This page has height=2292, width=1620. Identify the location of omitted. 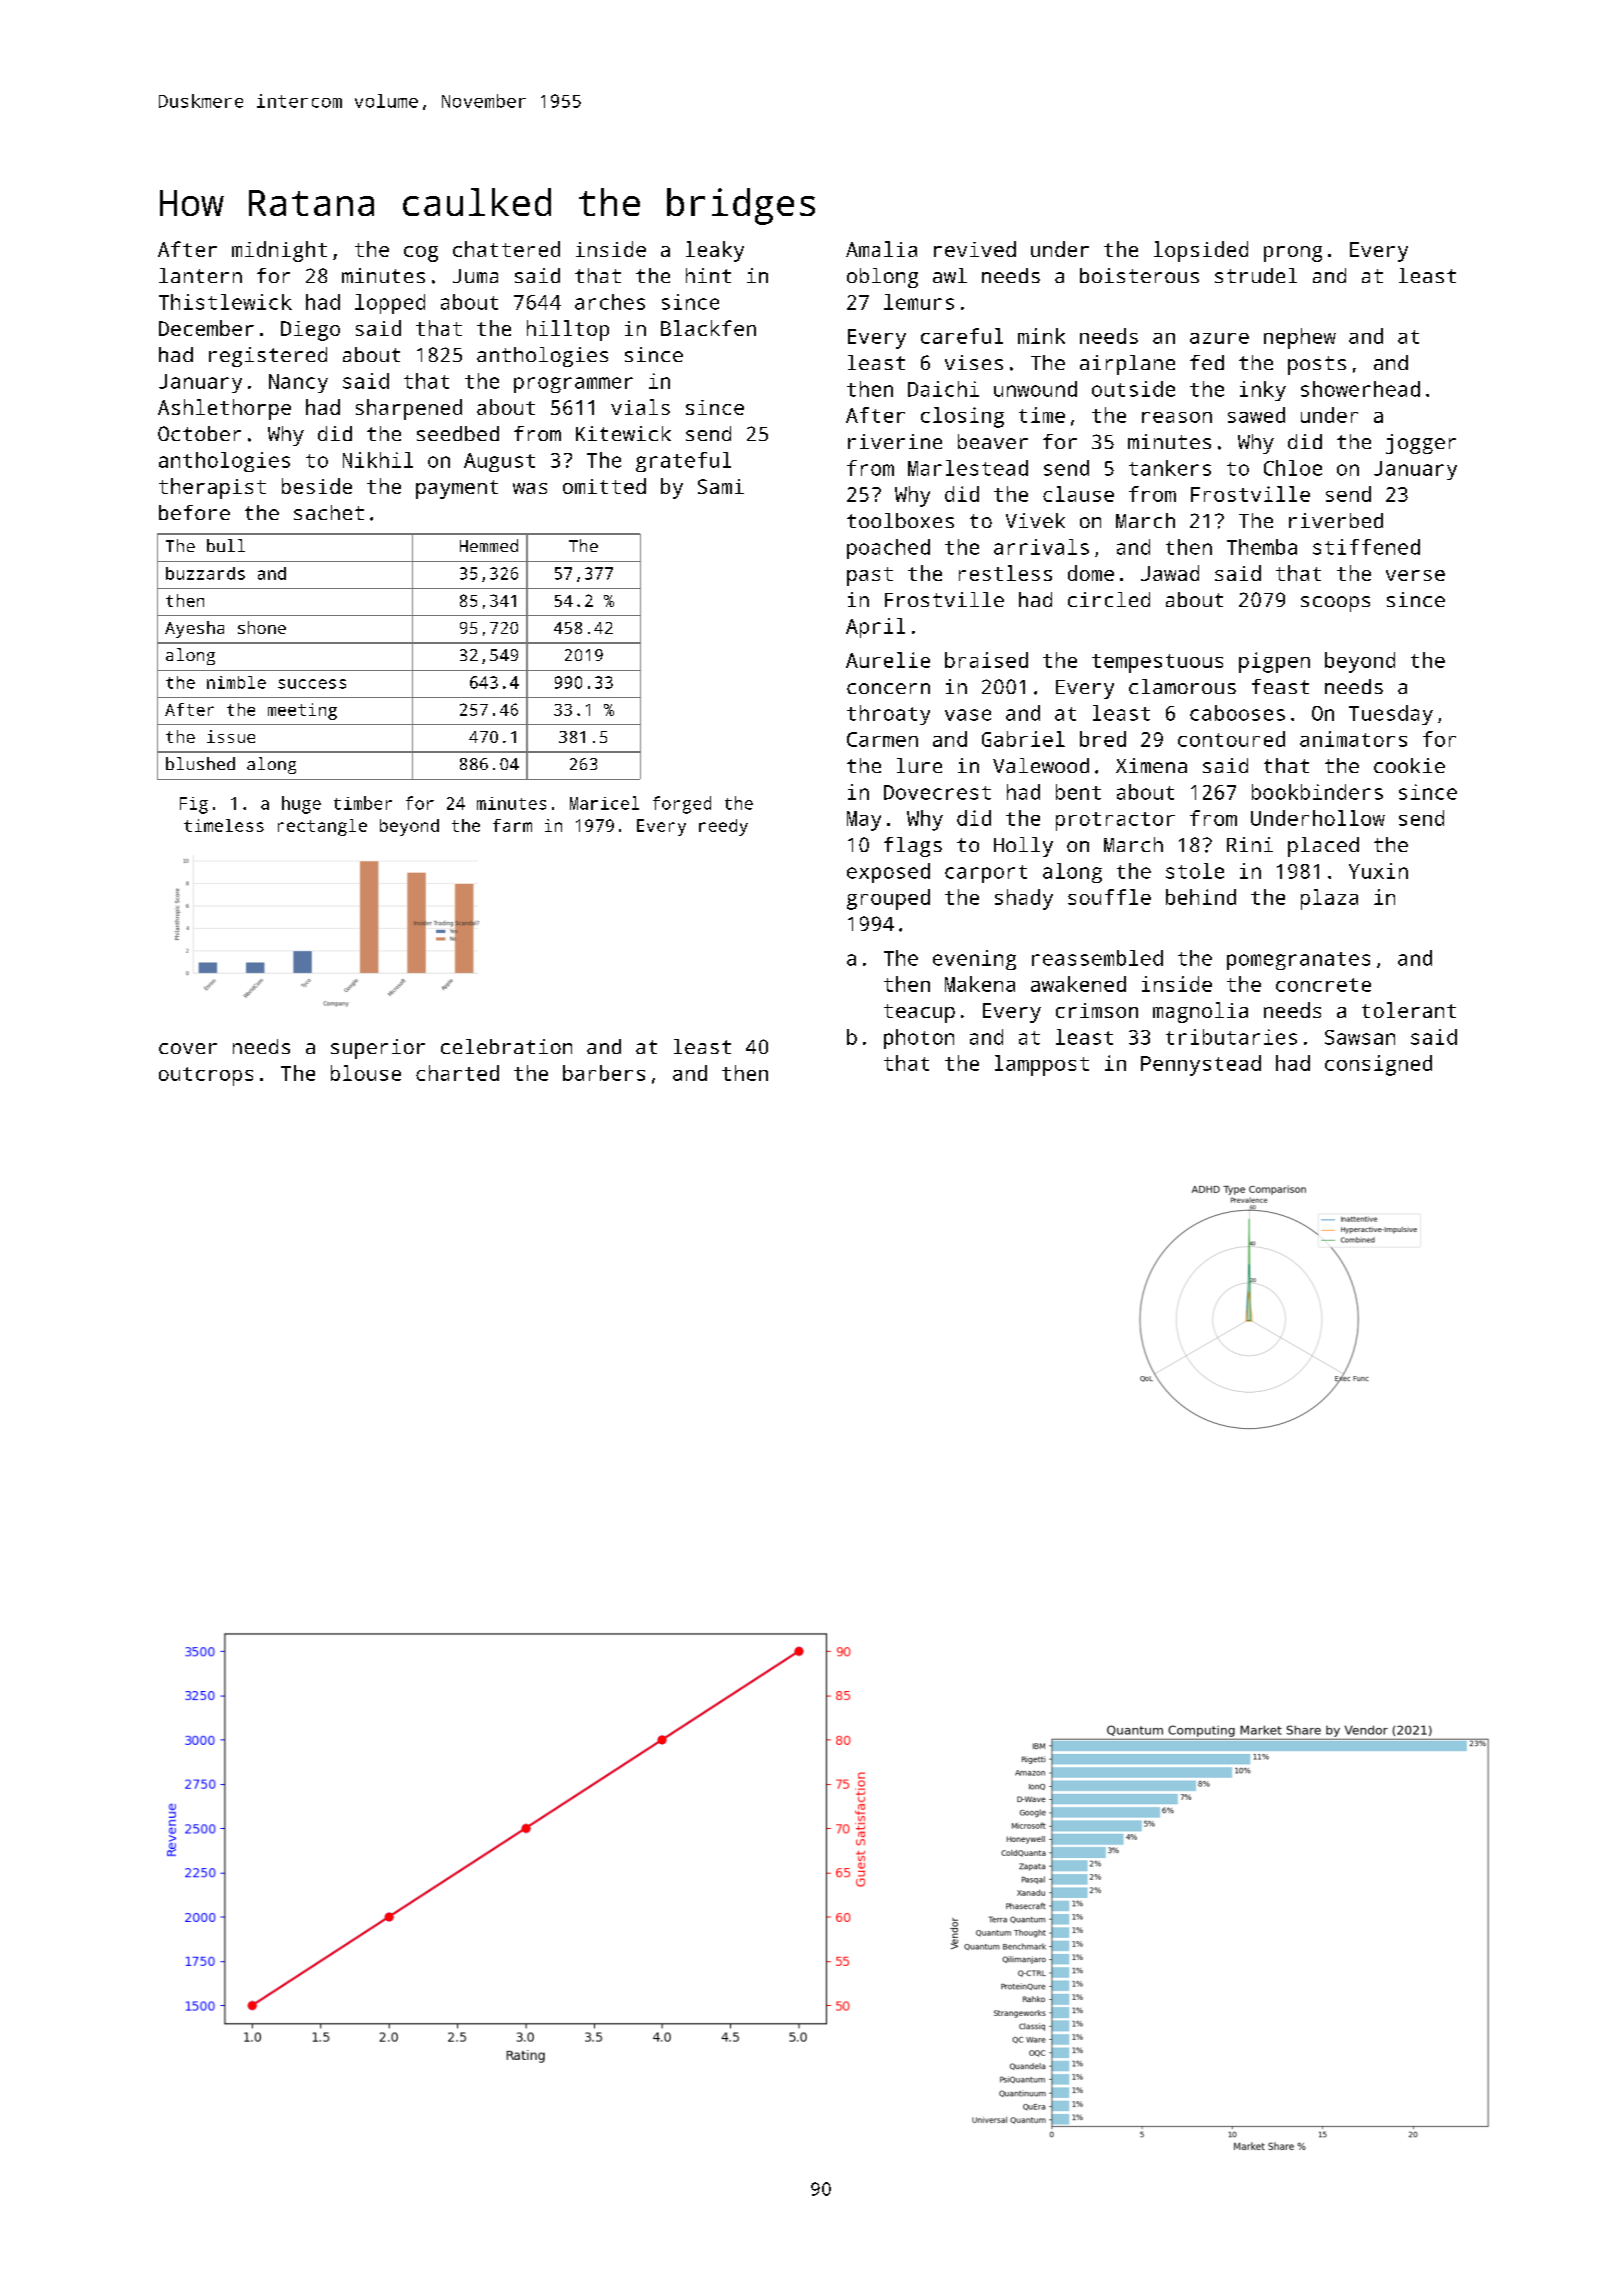
(604, 486).
